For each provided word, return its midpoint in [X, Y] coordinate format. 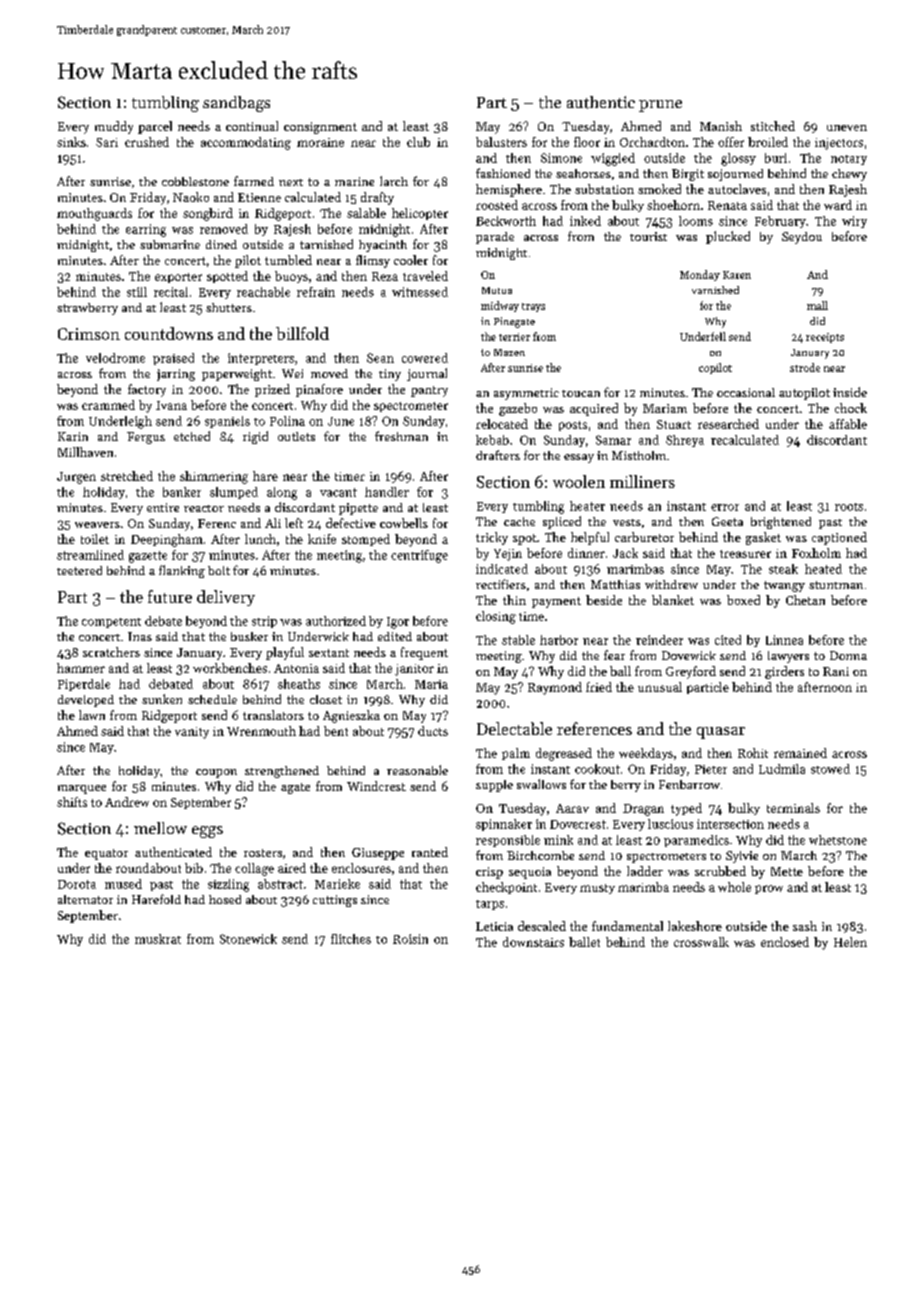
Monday [700, 275]
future [170, 596]
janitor [414, 670]
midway [500, 306]
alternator [85, 899]
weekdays [646, 754]
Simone [561, 158]
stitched [773, 126]
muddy [114, 127]
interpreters [261, 359]
